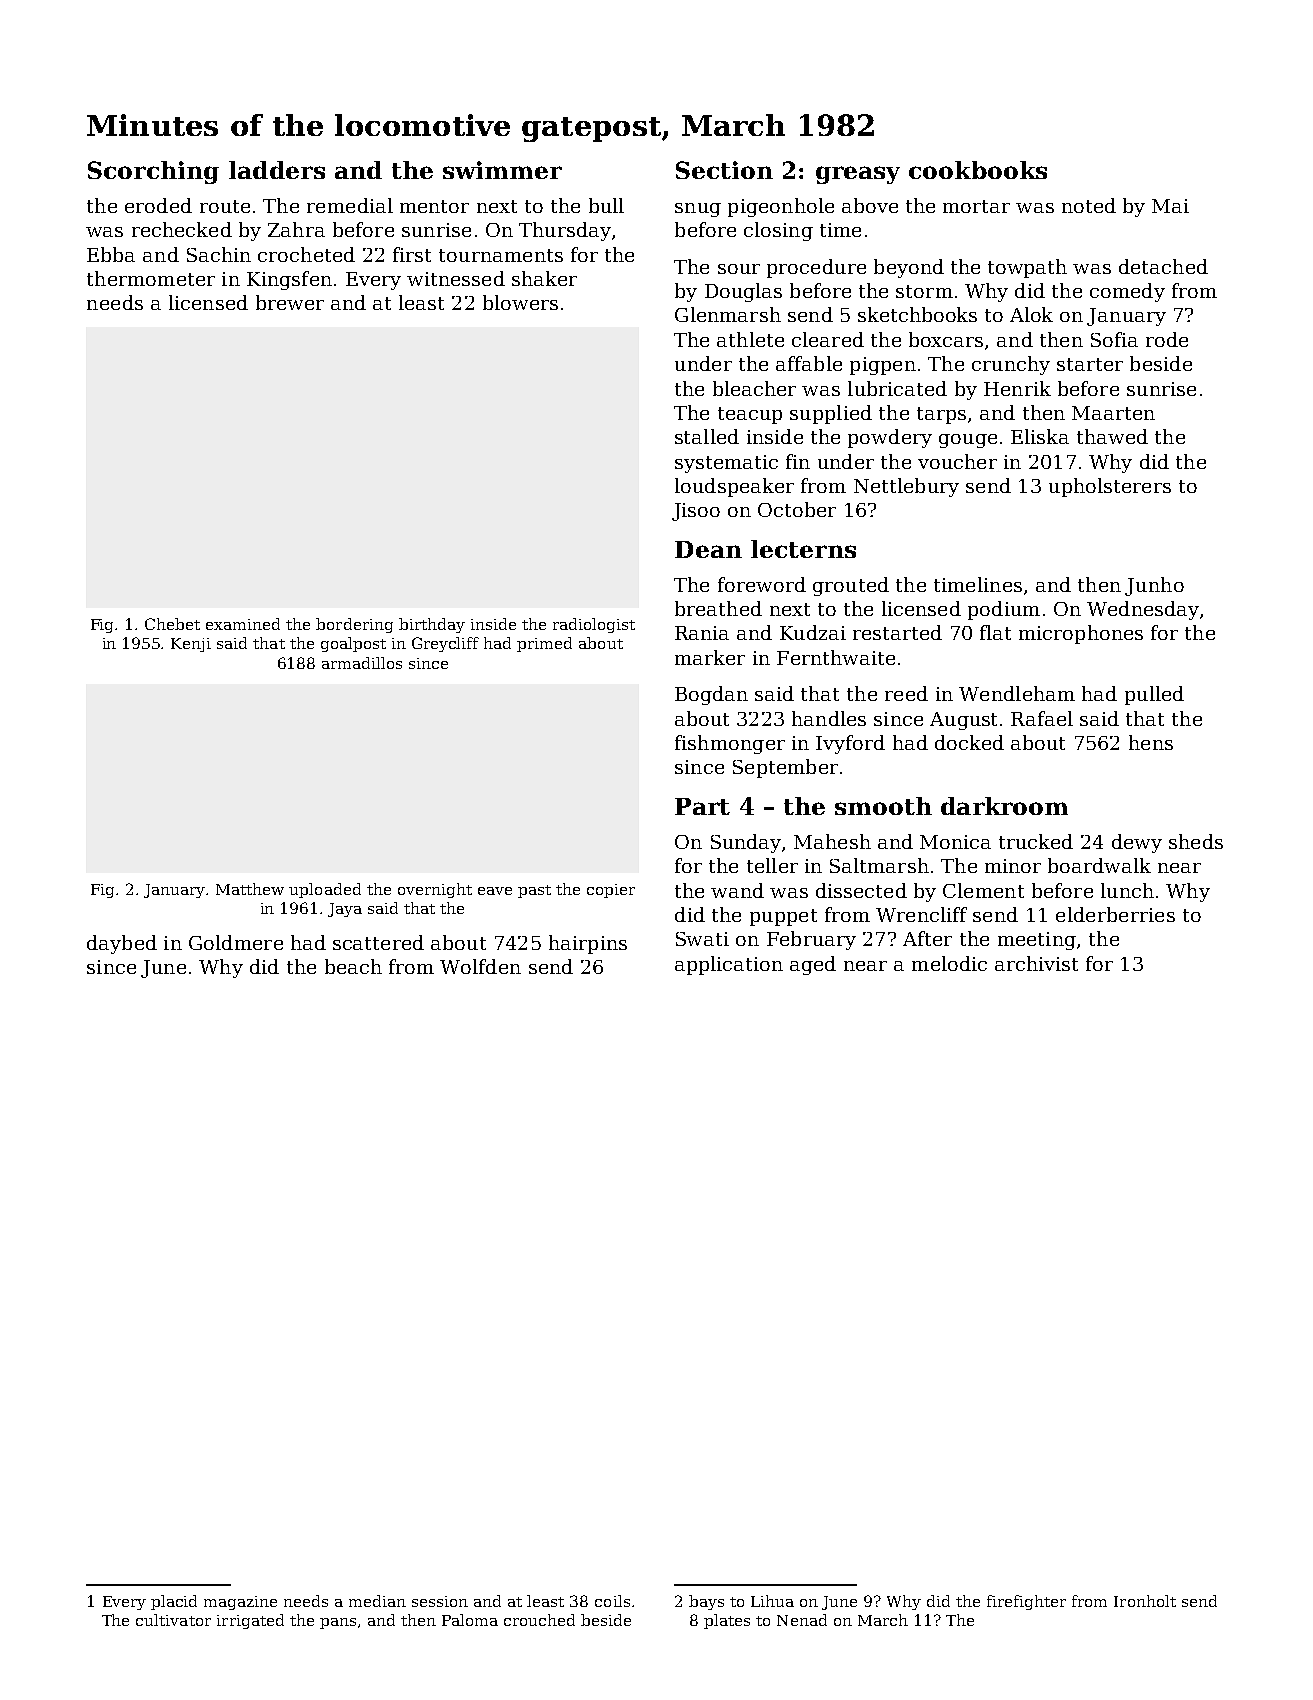 Image resolution: width=1313 pixels, height=1700 pixels. Describe the element at coordinates (612, 1601) in the page. I see `coils` at that location.
